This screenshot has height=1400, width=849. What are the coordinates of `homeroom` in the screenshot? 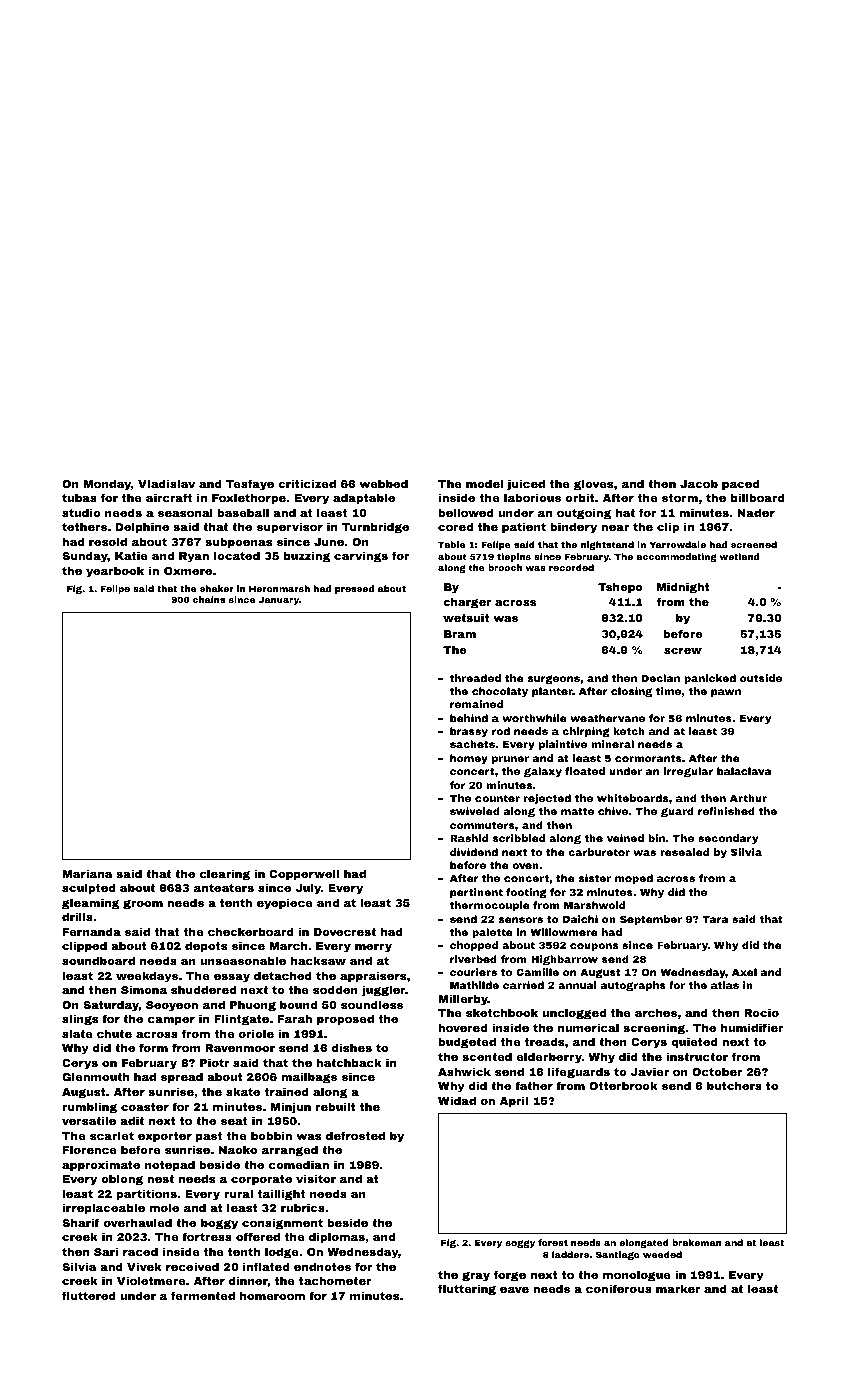 It's located at (272, 1295).
